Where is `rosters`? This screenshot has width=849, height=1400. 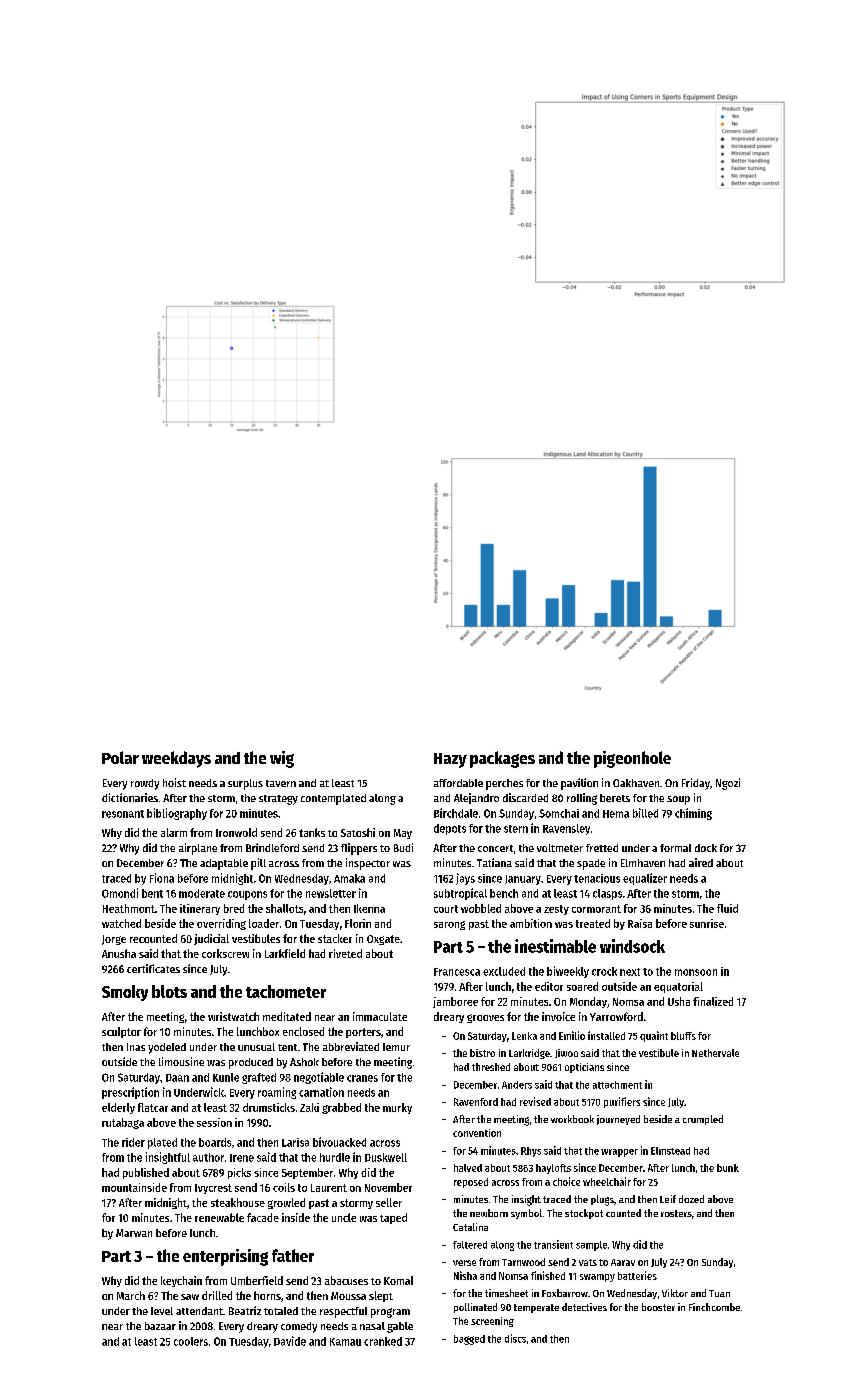 rosters is located at coordinates (676, 1213).
